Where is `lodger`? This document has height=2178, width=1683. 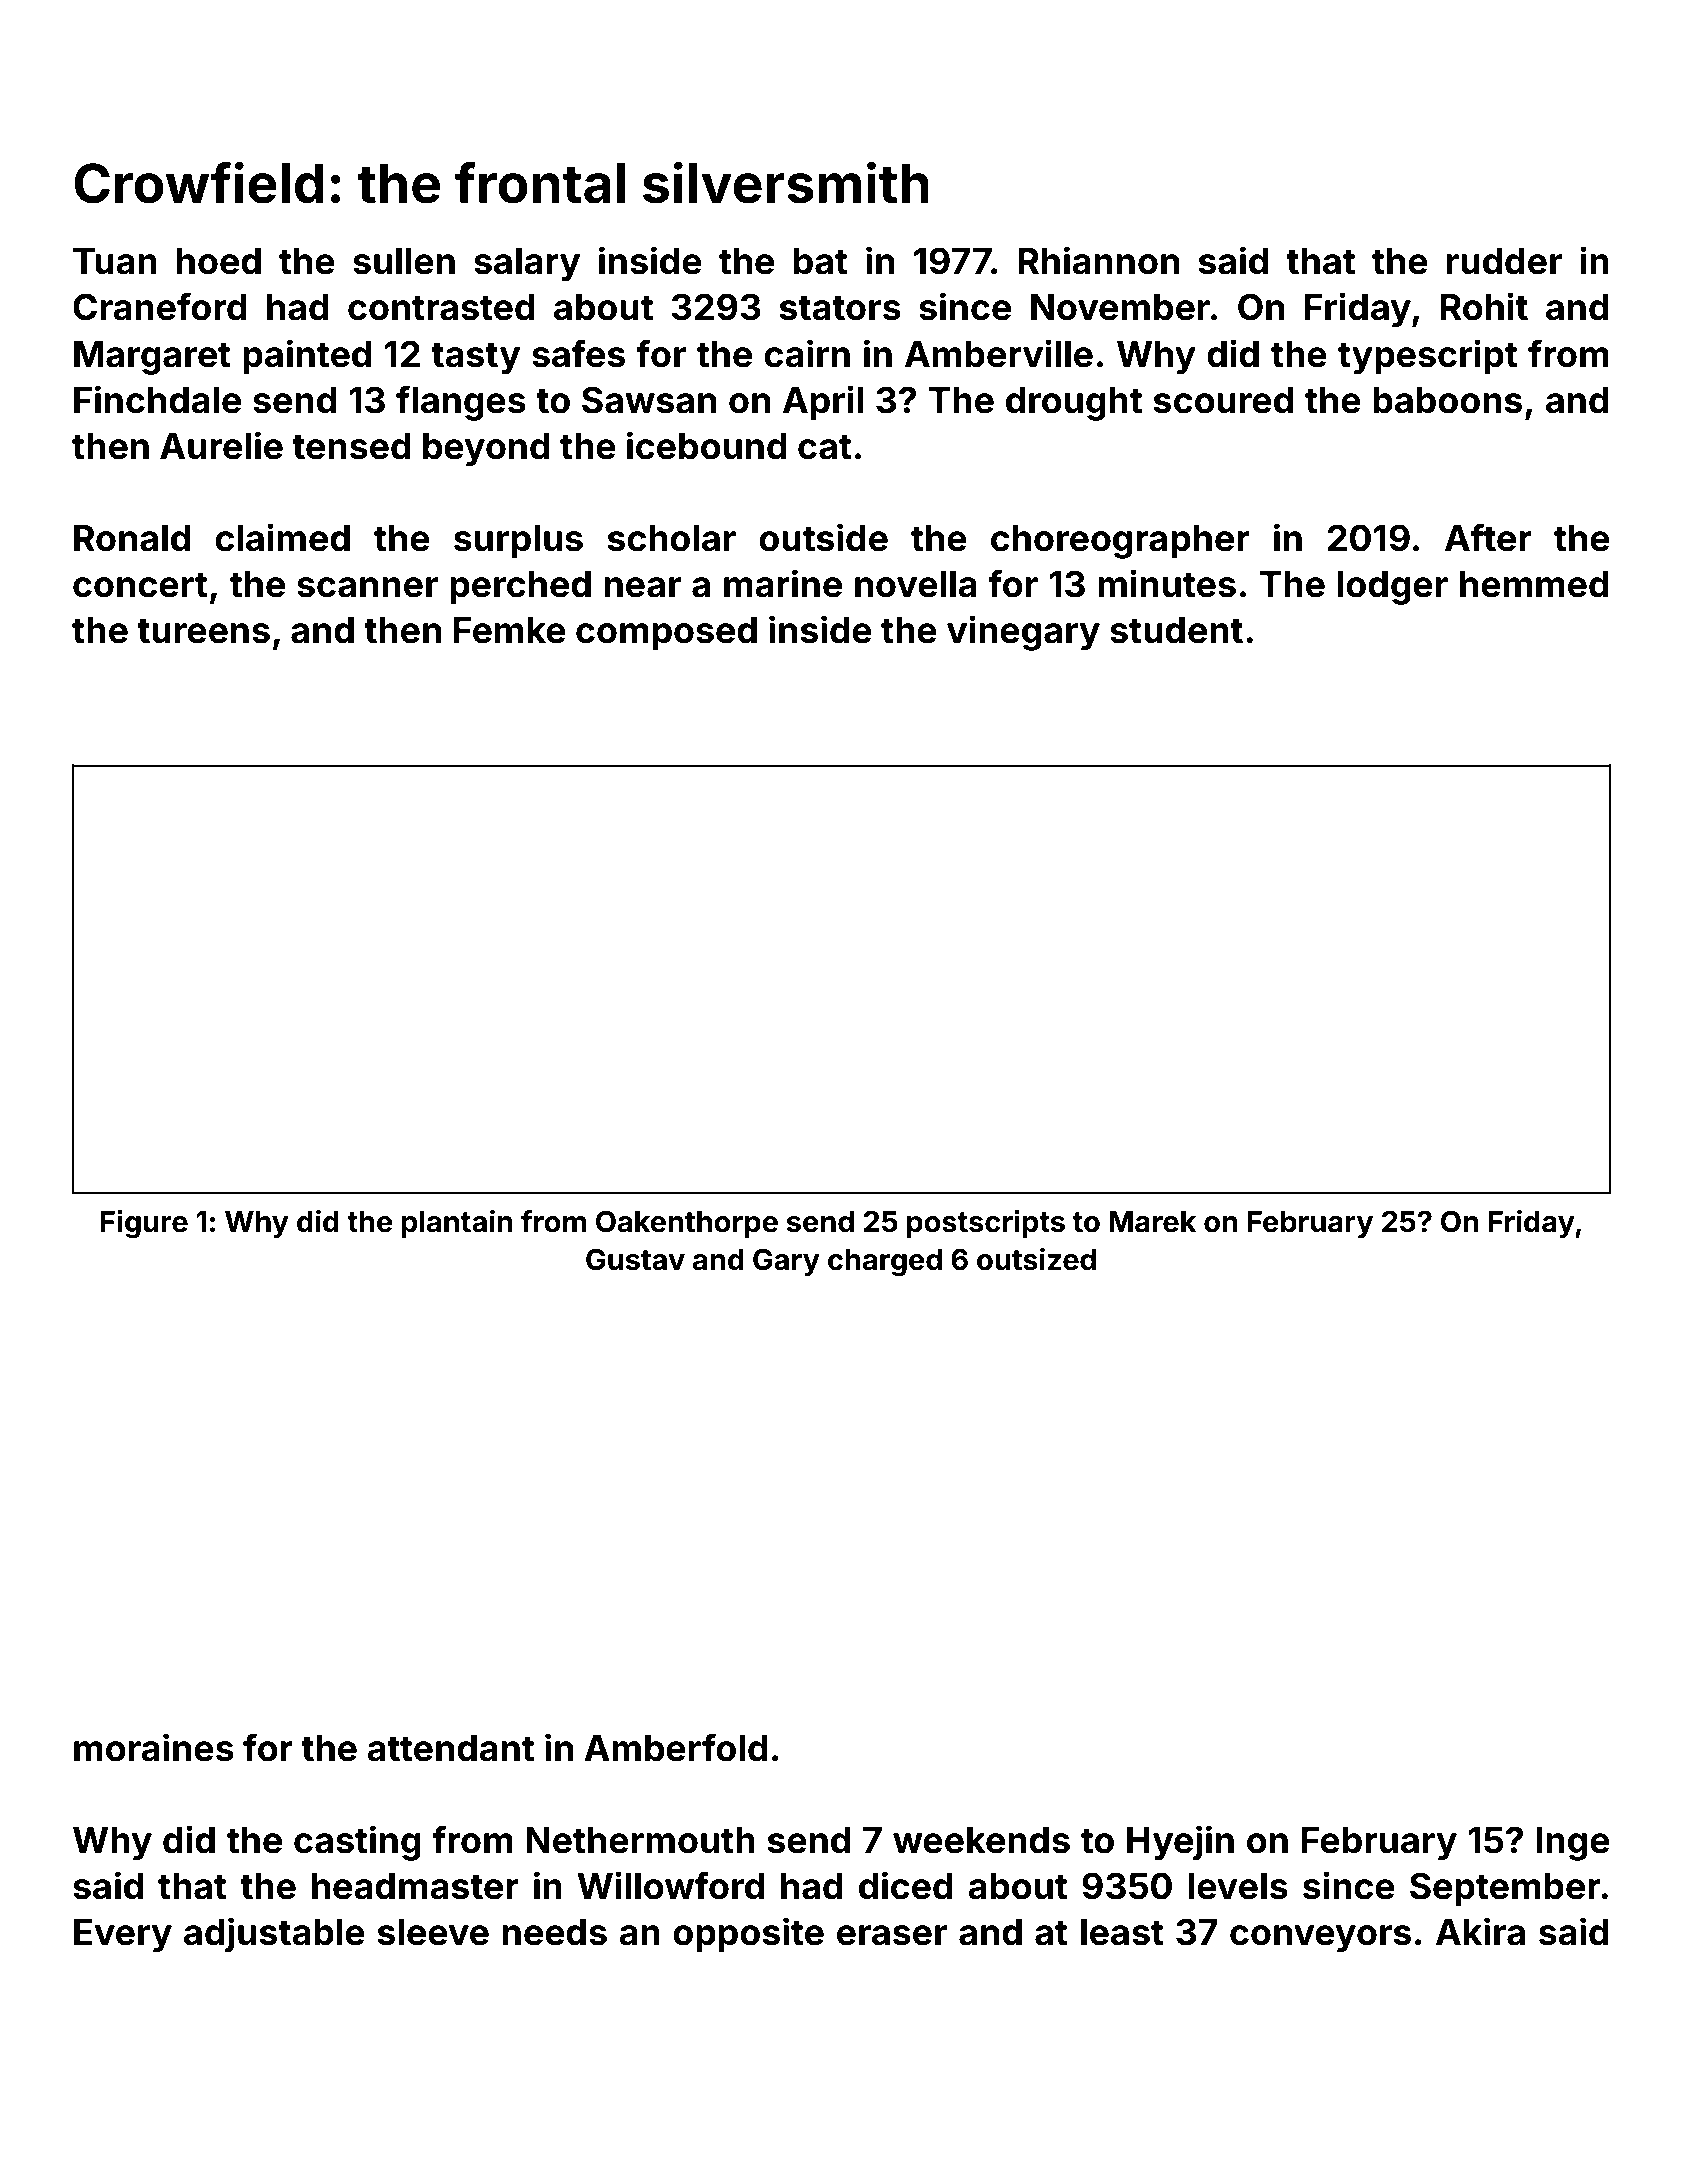 lodger is located at coordinates (1393, 588).
